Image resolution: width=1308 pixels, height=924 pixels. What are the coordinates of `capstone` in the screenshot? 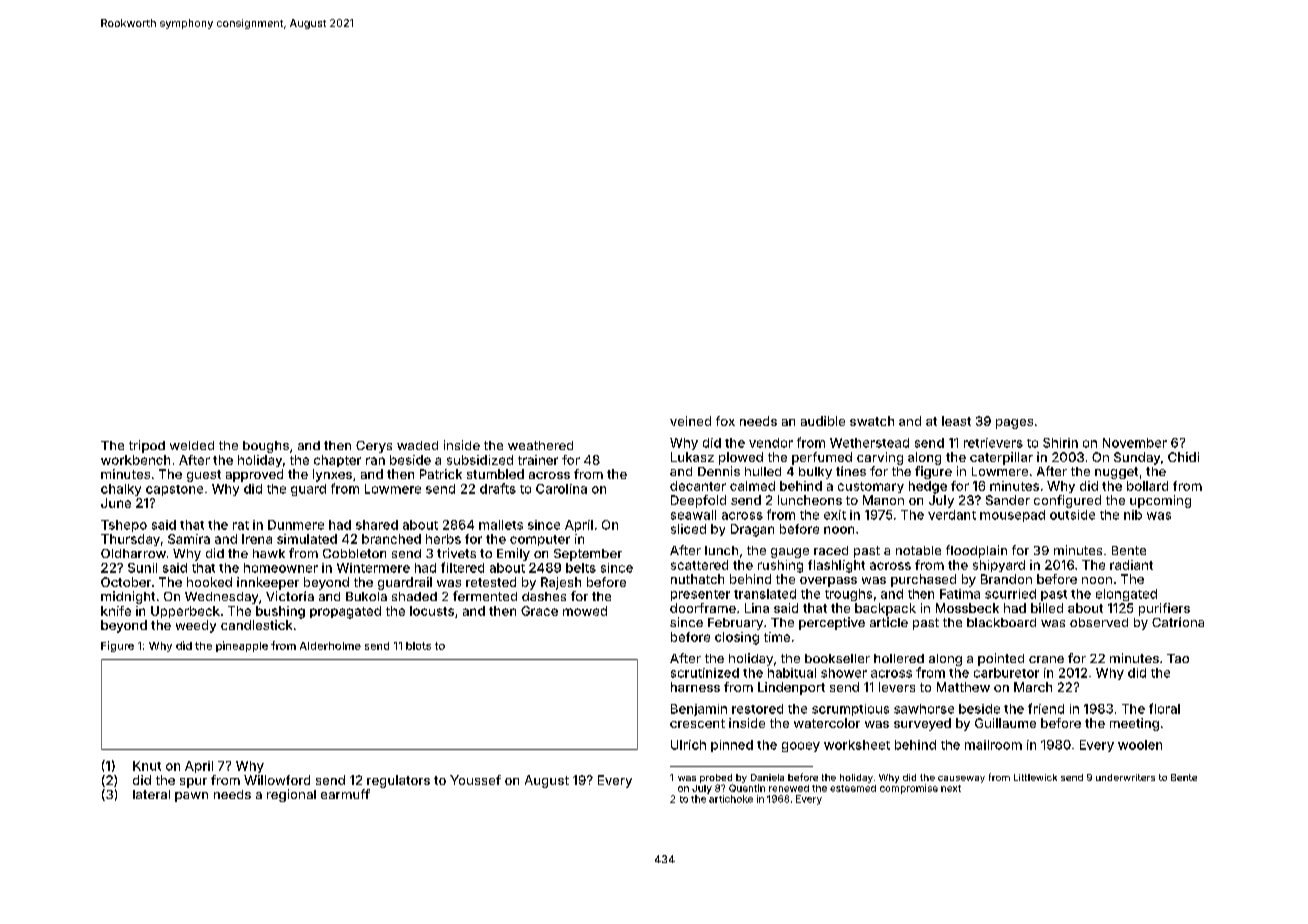 It's located at (174, 490).
